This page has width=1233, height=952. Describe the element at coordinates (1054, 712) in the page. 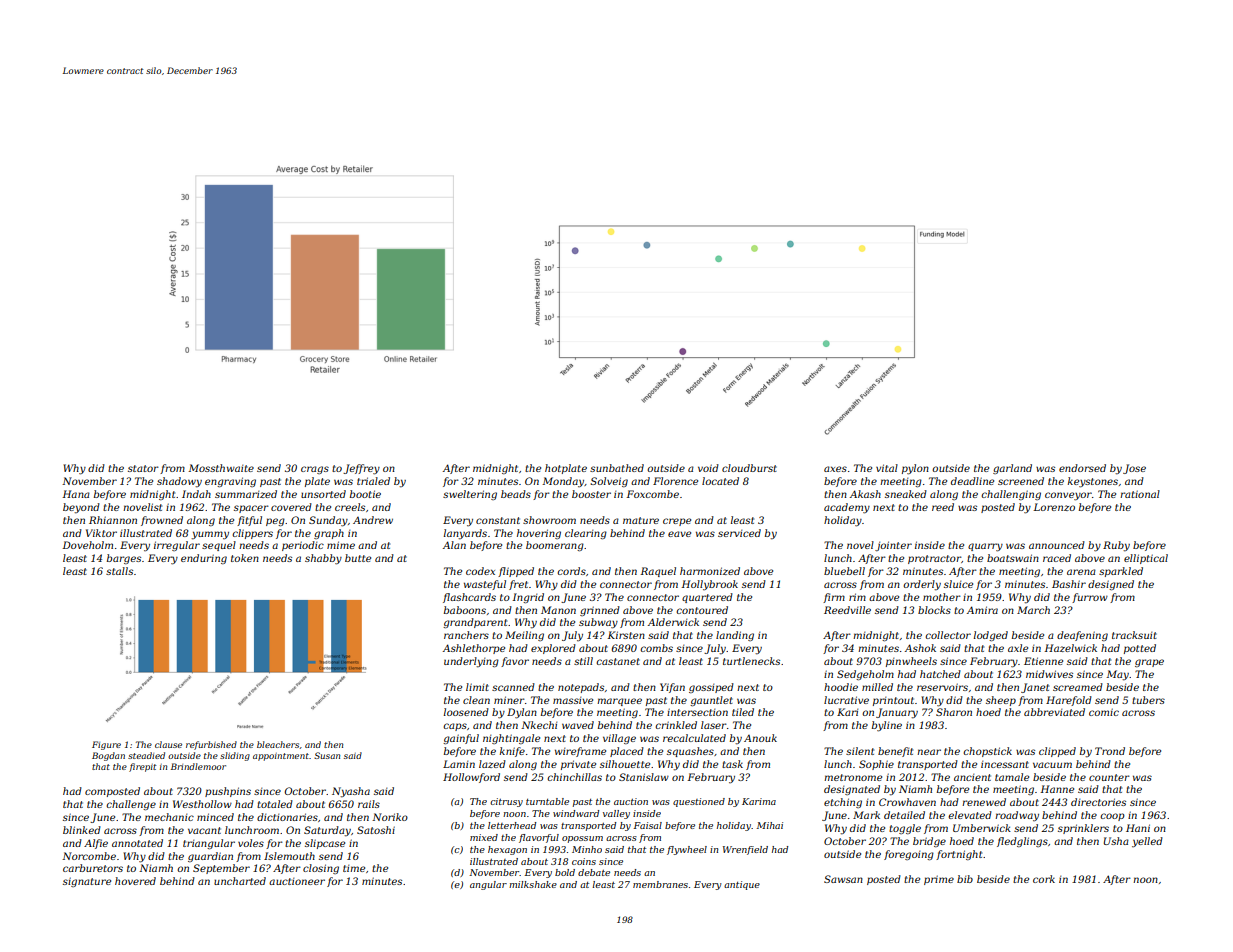

I see `abbreviated` at that location.
